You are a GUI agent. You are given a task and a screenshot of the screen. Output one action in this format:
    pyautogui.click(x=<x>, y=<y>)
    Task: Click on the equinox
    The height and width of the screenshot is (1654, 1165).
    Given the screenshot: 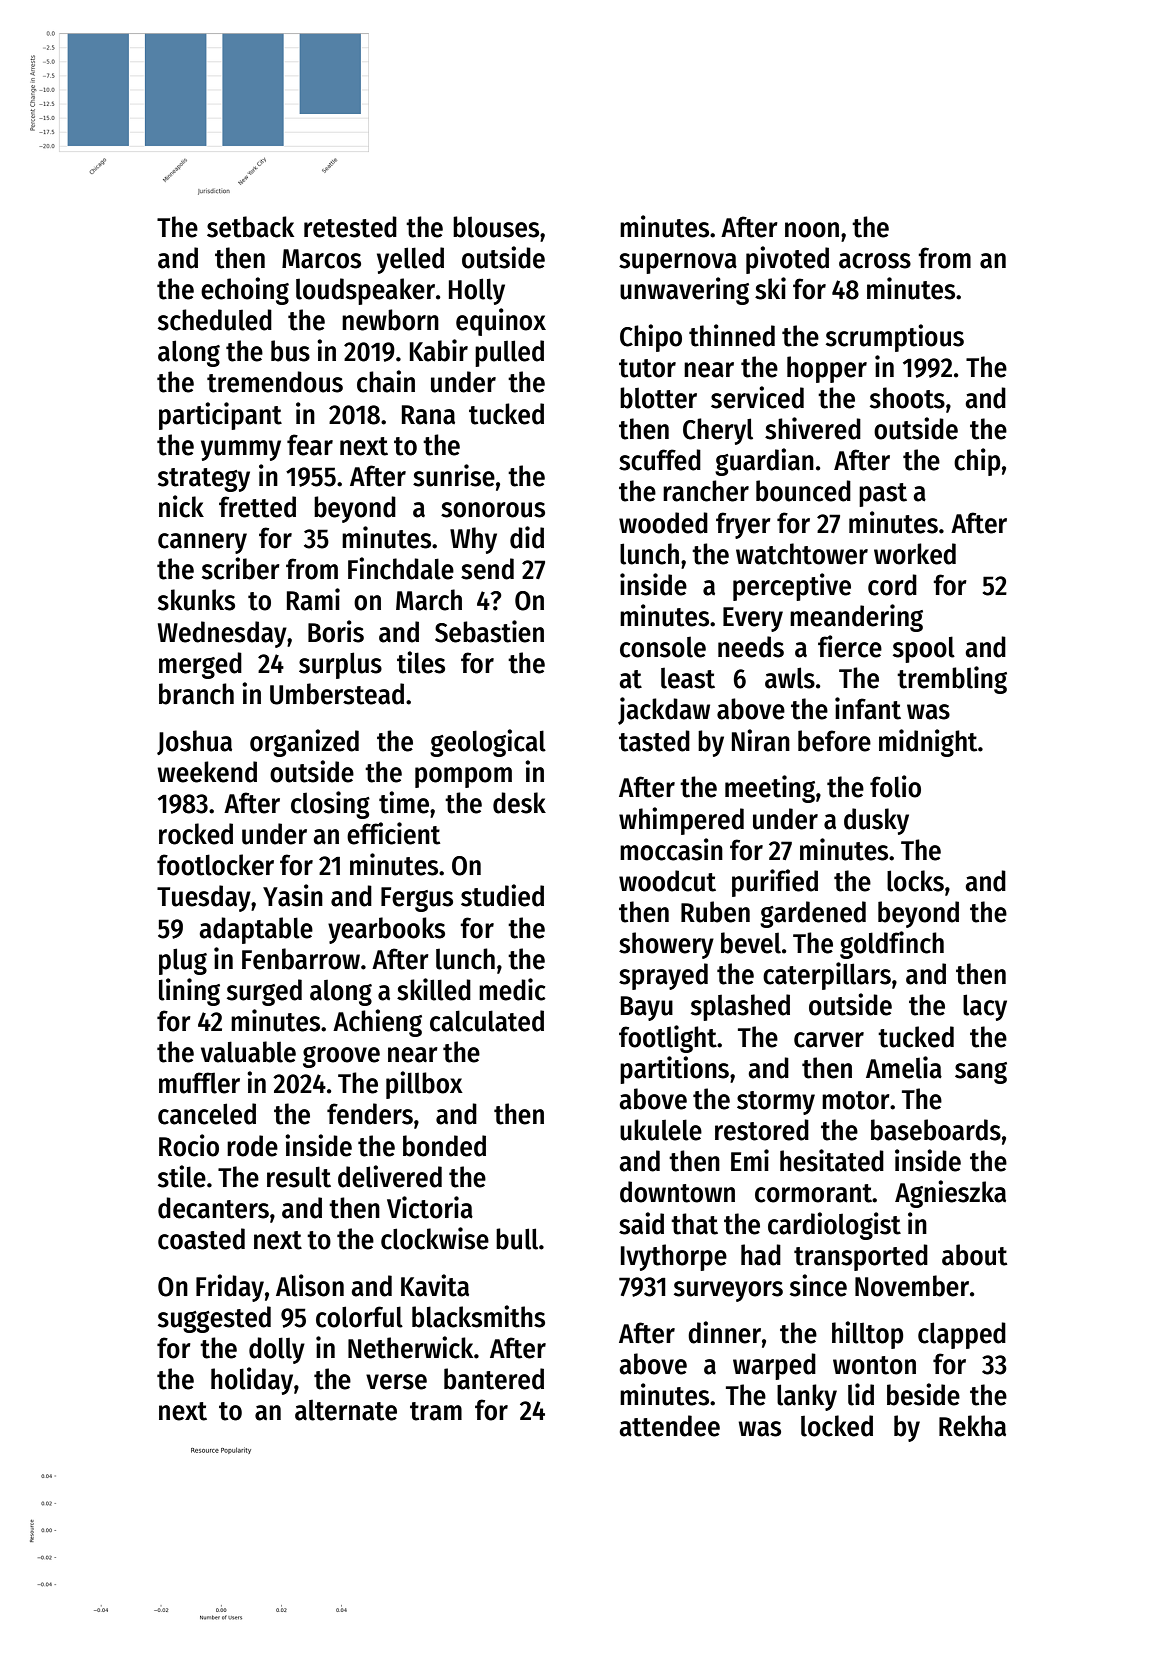 What is the action you would take?
    pyautogui.click(x=501, y=322)
